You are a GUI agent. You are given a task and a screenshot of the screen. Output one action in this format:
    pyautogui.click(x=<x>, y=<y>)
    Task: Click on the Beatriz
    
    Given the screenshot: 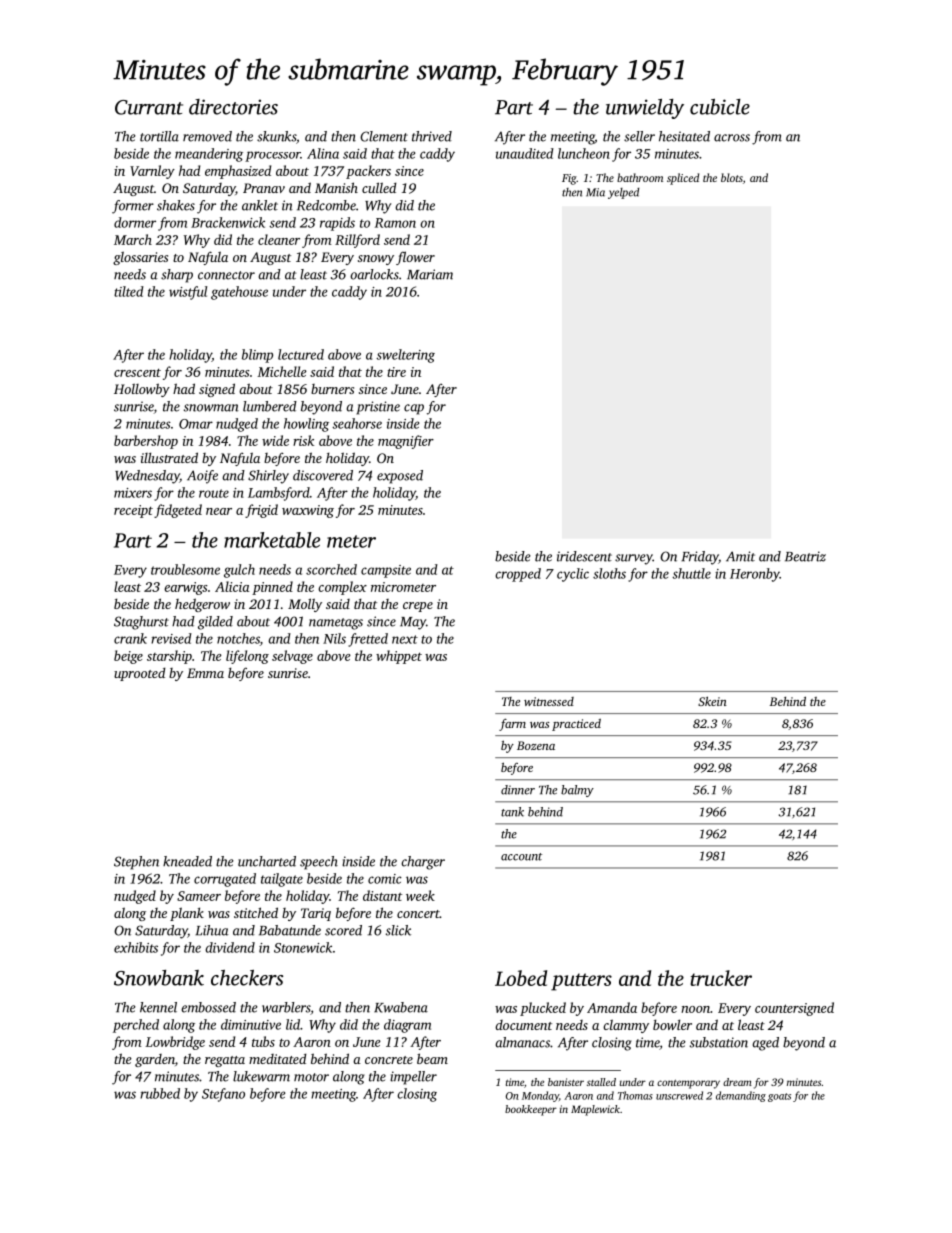 What is the action you would take?
    pyautogui.click(x=805, y=556)
